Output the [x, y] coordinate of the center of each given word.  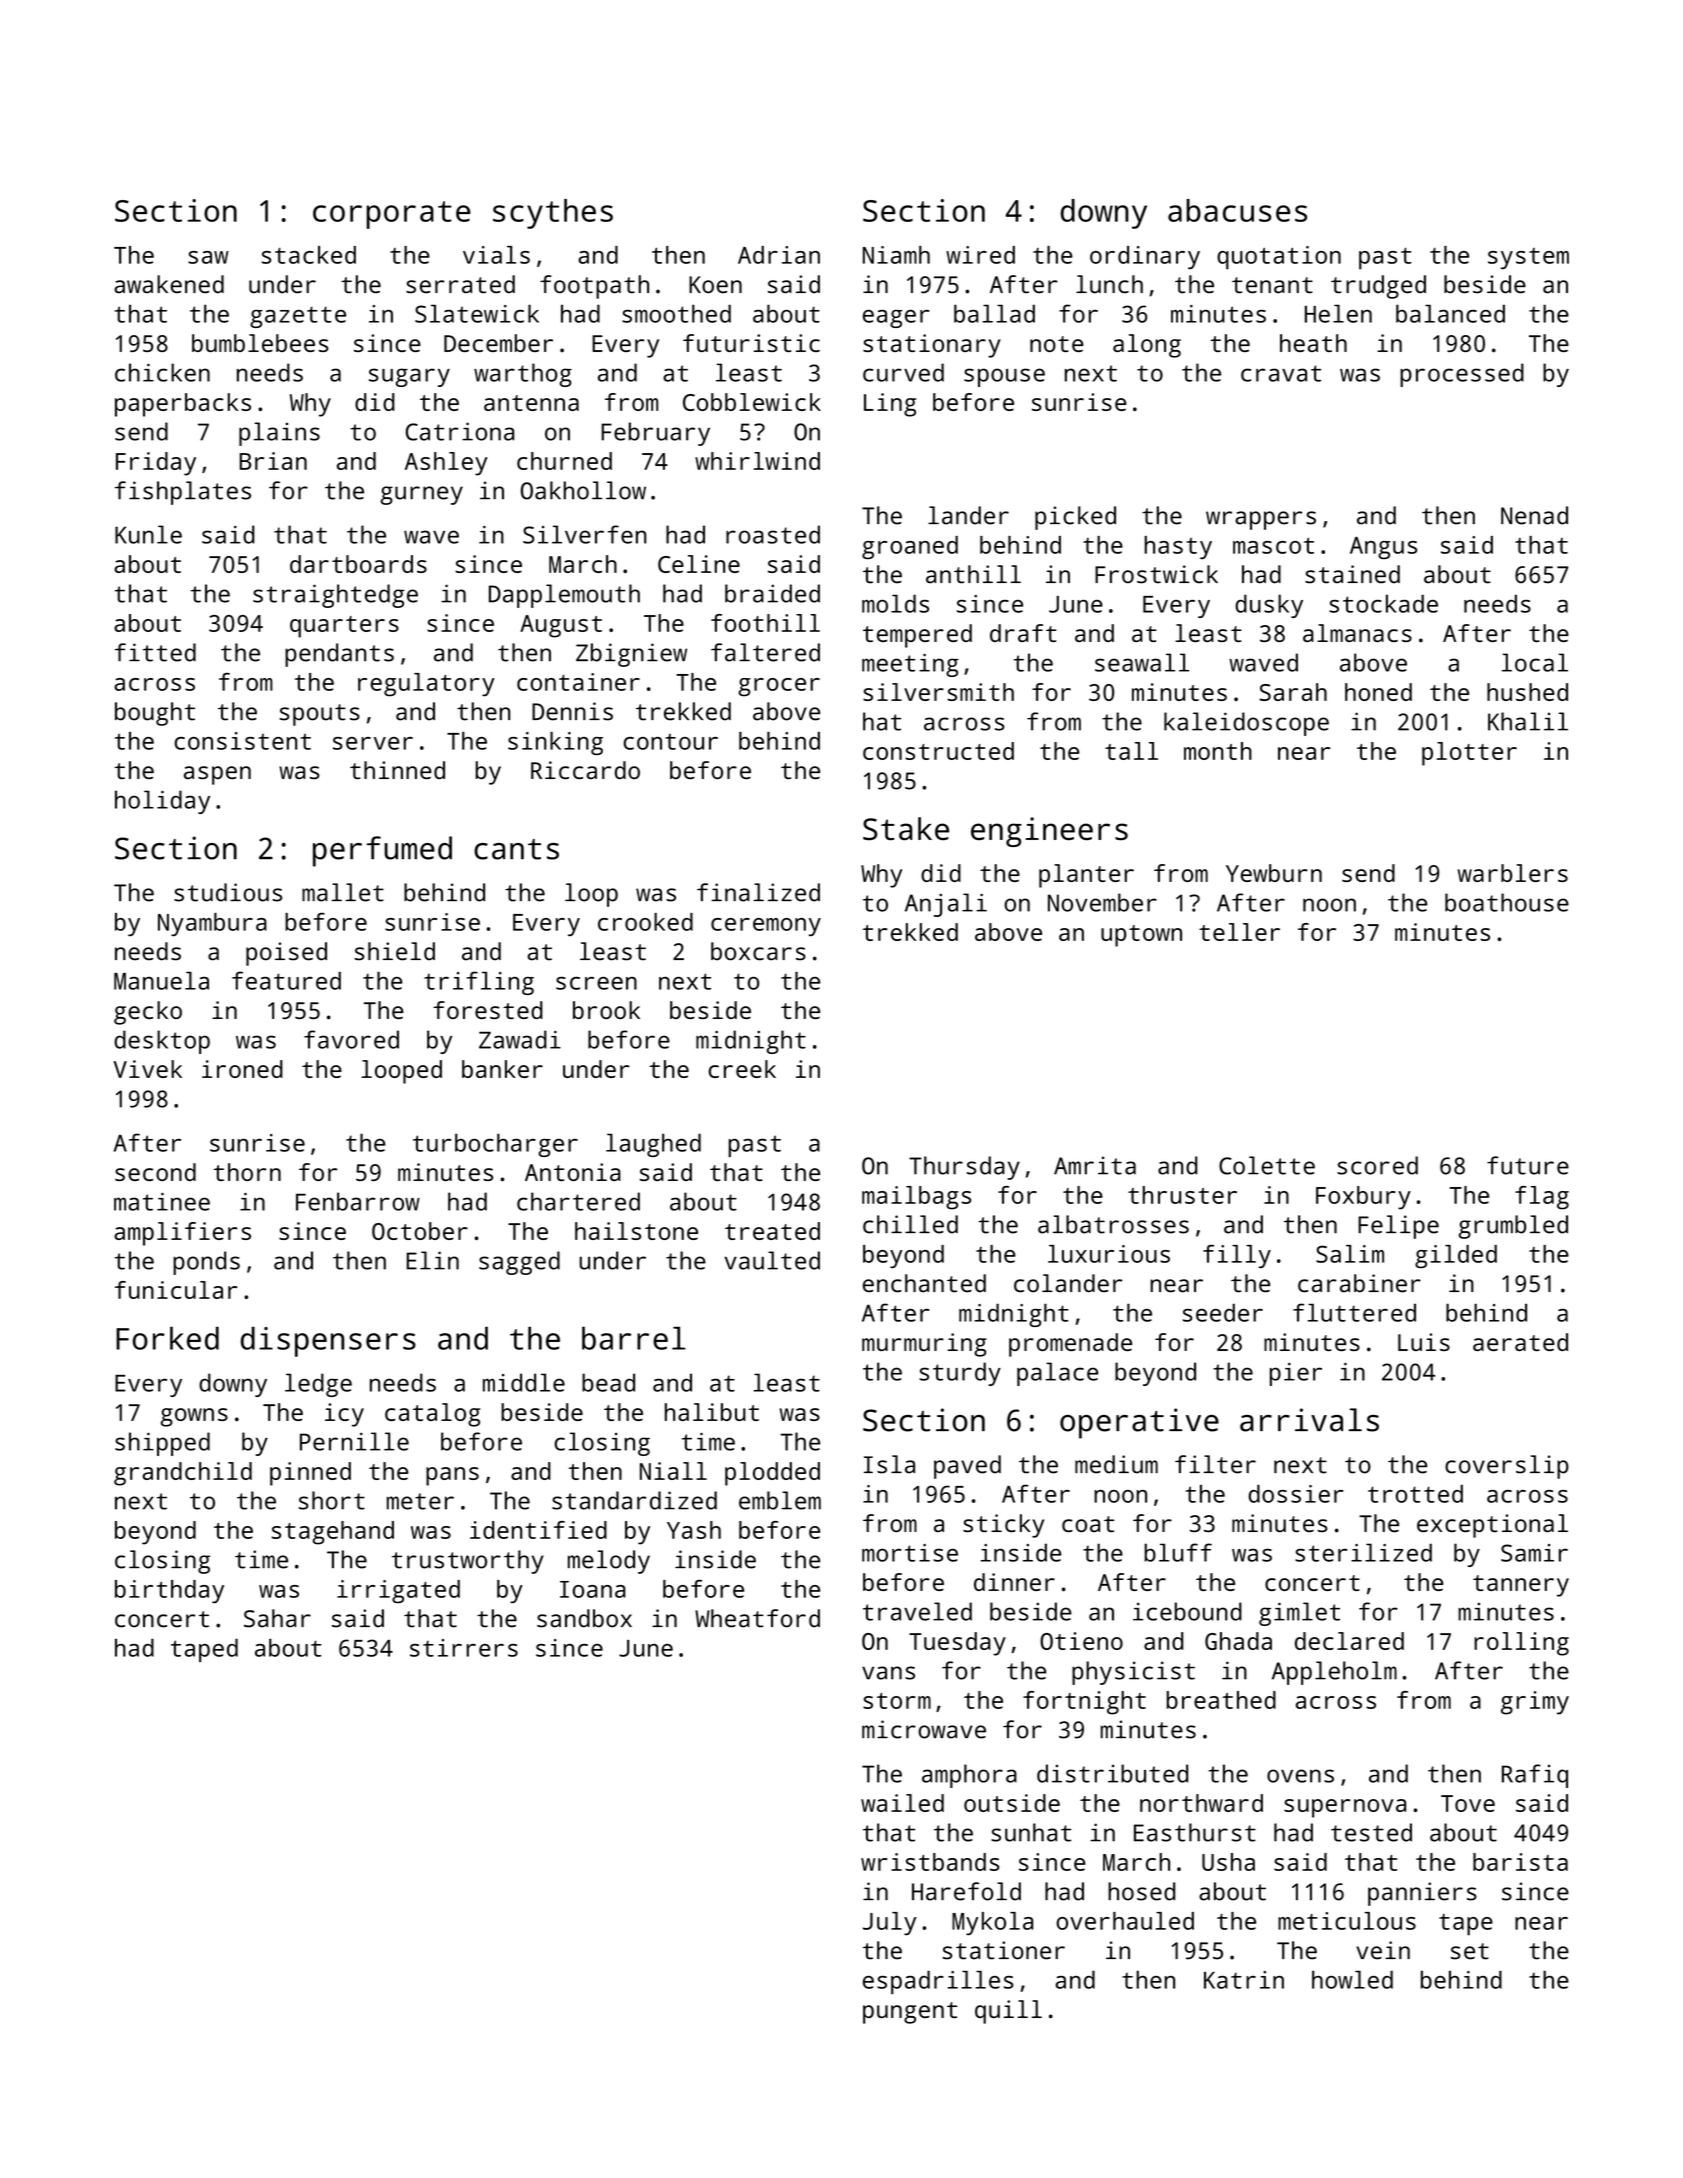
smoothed [676, 313]
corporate [391, 215]
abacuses [1237, 210]
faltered [765, 652]
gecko [148, 1013]
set [1470, 1951]
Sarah [1293, 692]
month [1218, 751]
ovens [1300, 1776]
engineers [1049, 832]
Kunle [148, 534]
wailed [902, 1803]
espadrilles [938, 1982]
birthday [169, 1591]
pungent [910, 2013]
